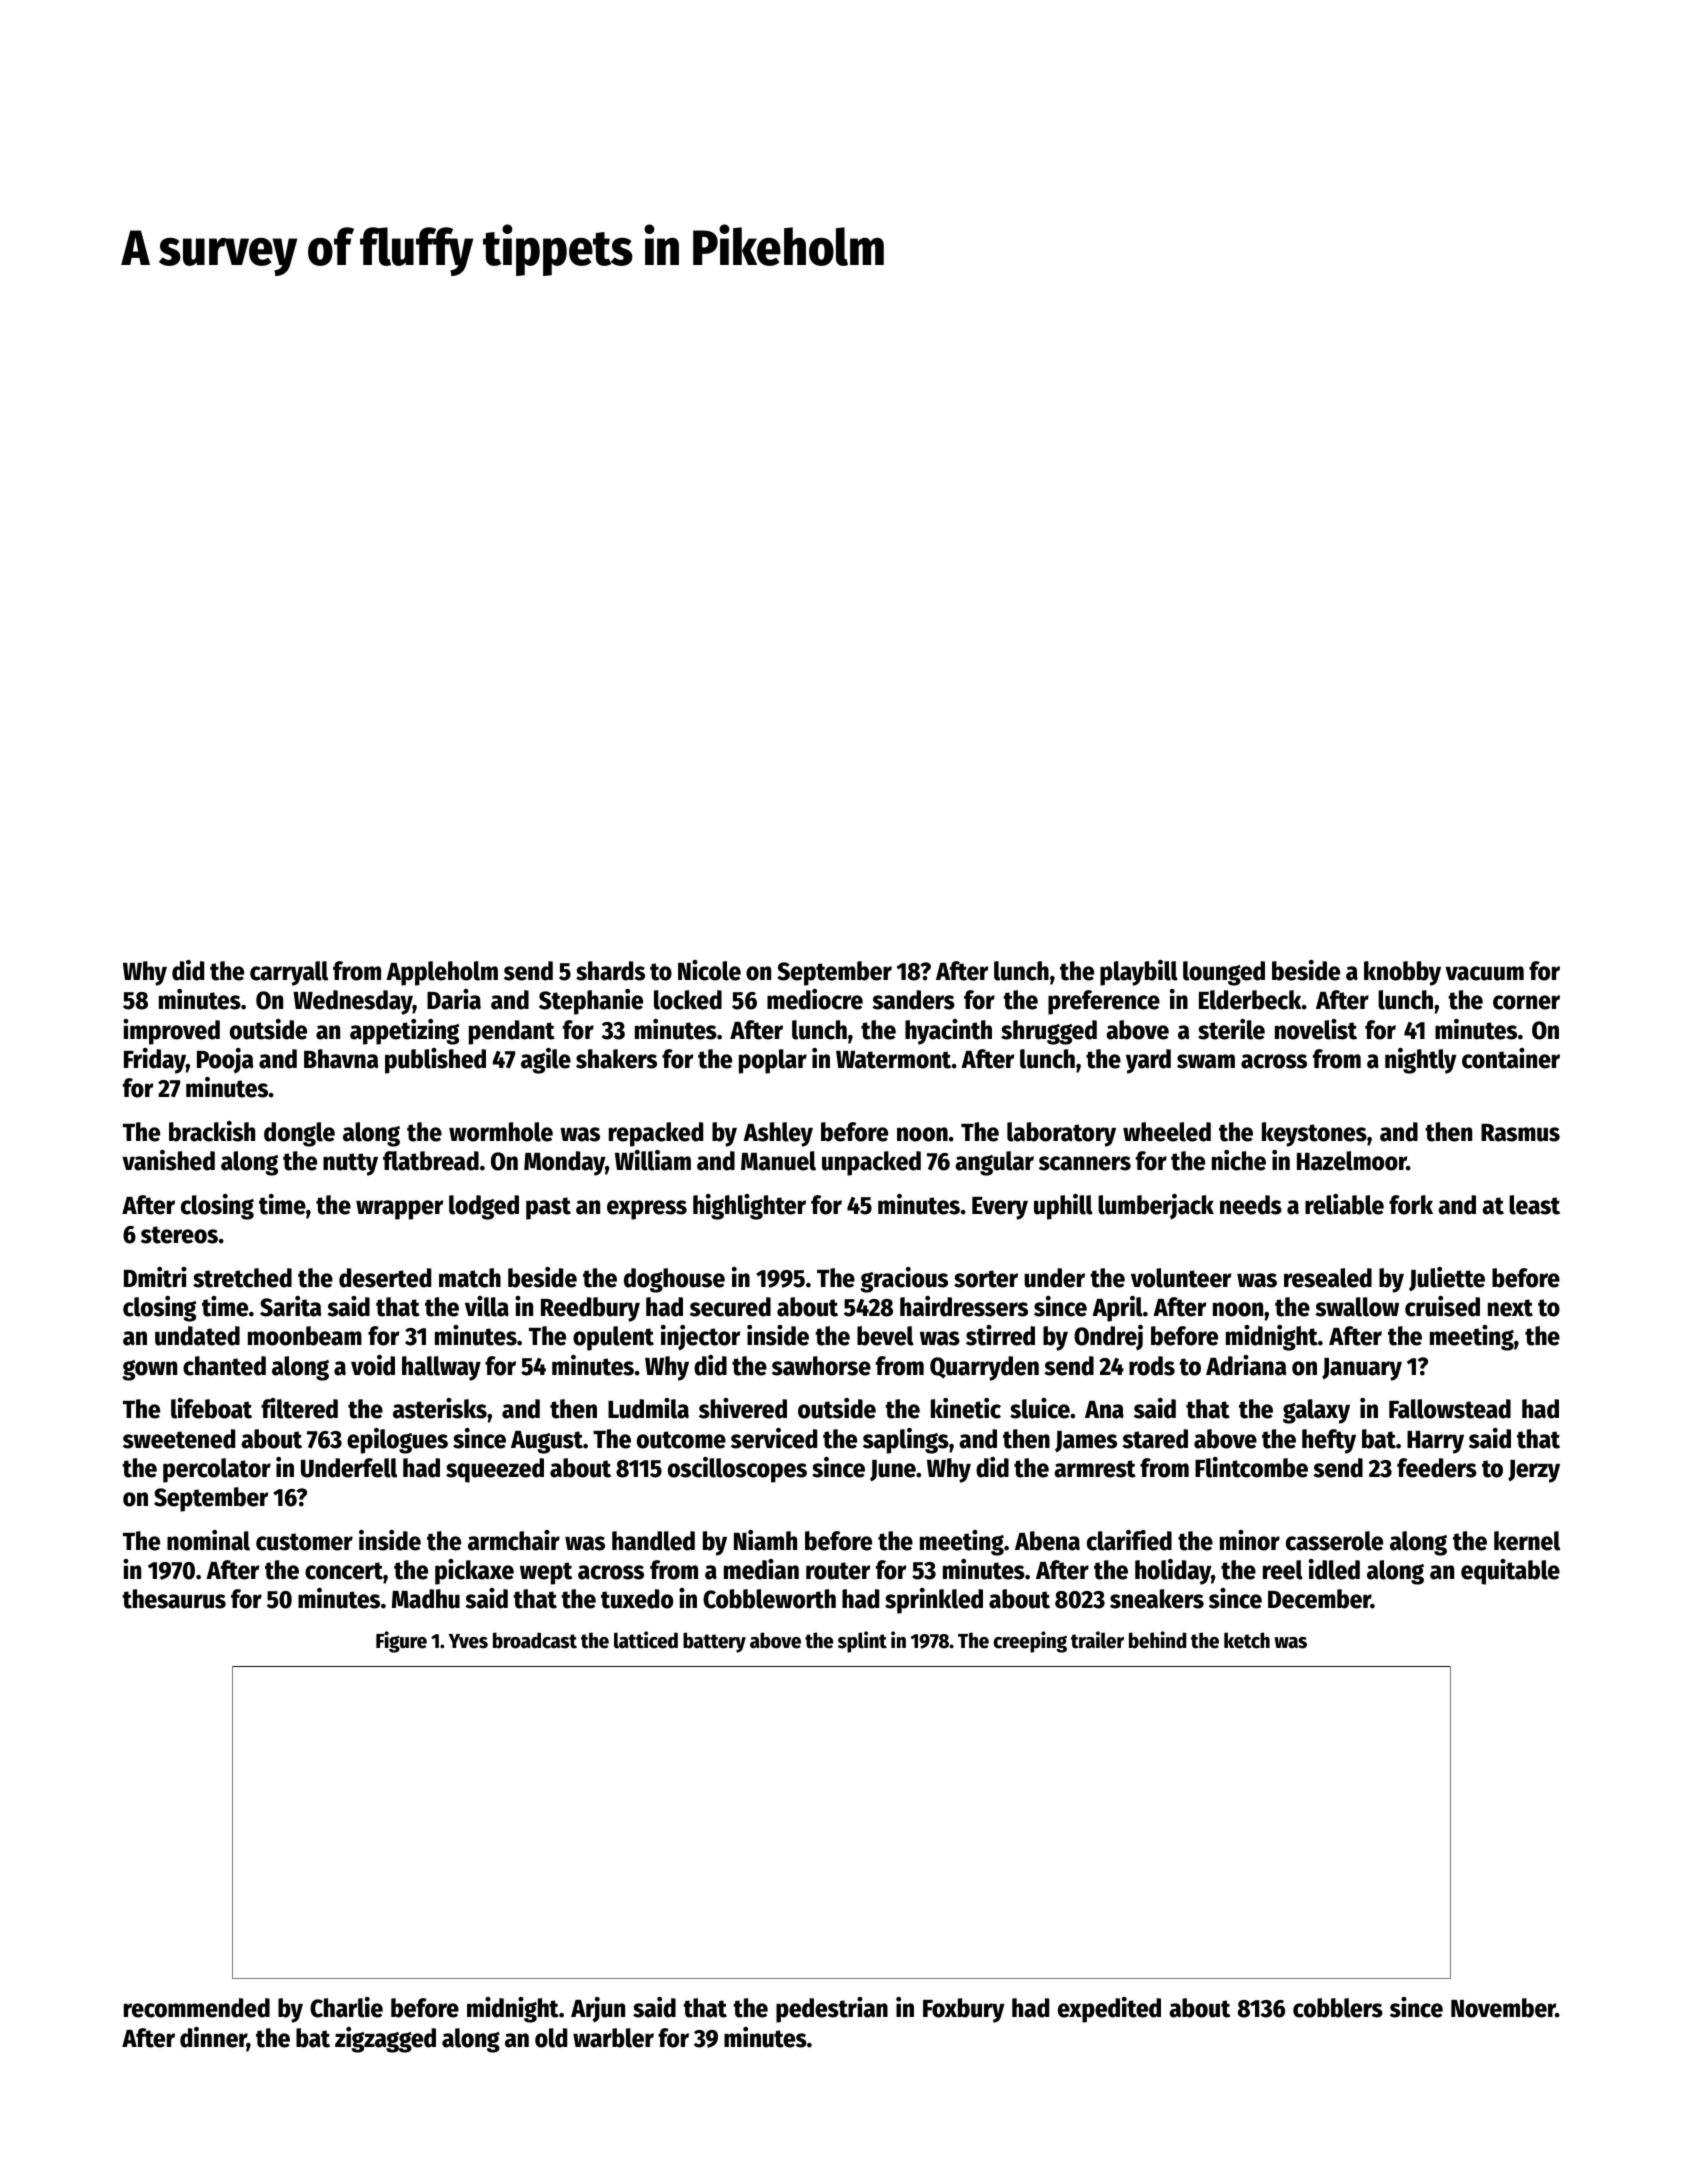 Image resolution: width=1683 pixels, height=2178 pixels. What do you see at coordinates (709, 970) in the screenshot?
I see `Nicole` at bounding box center [709, 970].
